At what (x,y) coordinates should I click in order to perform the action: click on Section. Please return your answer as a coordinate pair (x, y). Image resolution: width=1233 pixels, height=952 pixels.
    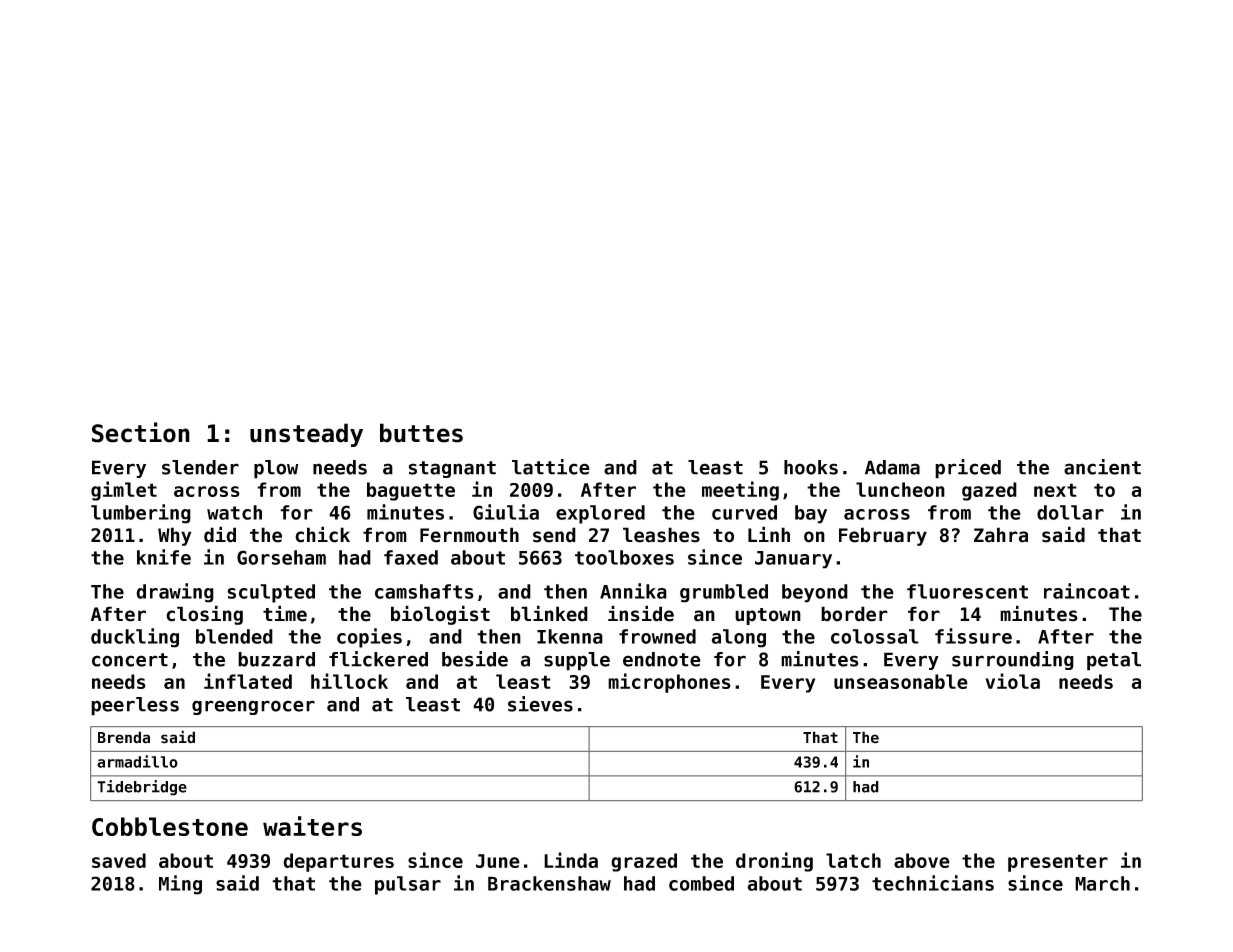
    Looking at the image, I should click on (141, 432).
